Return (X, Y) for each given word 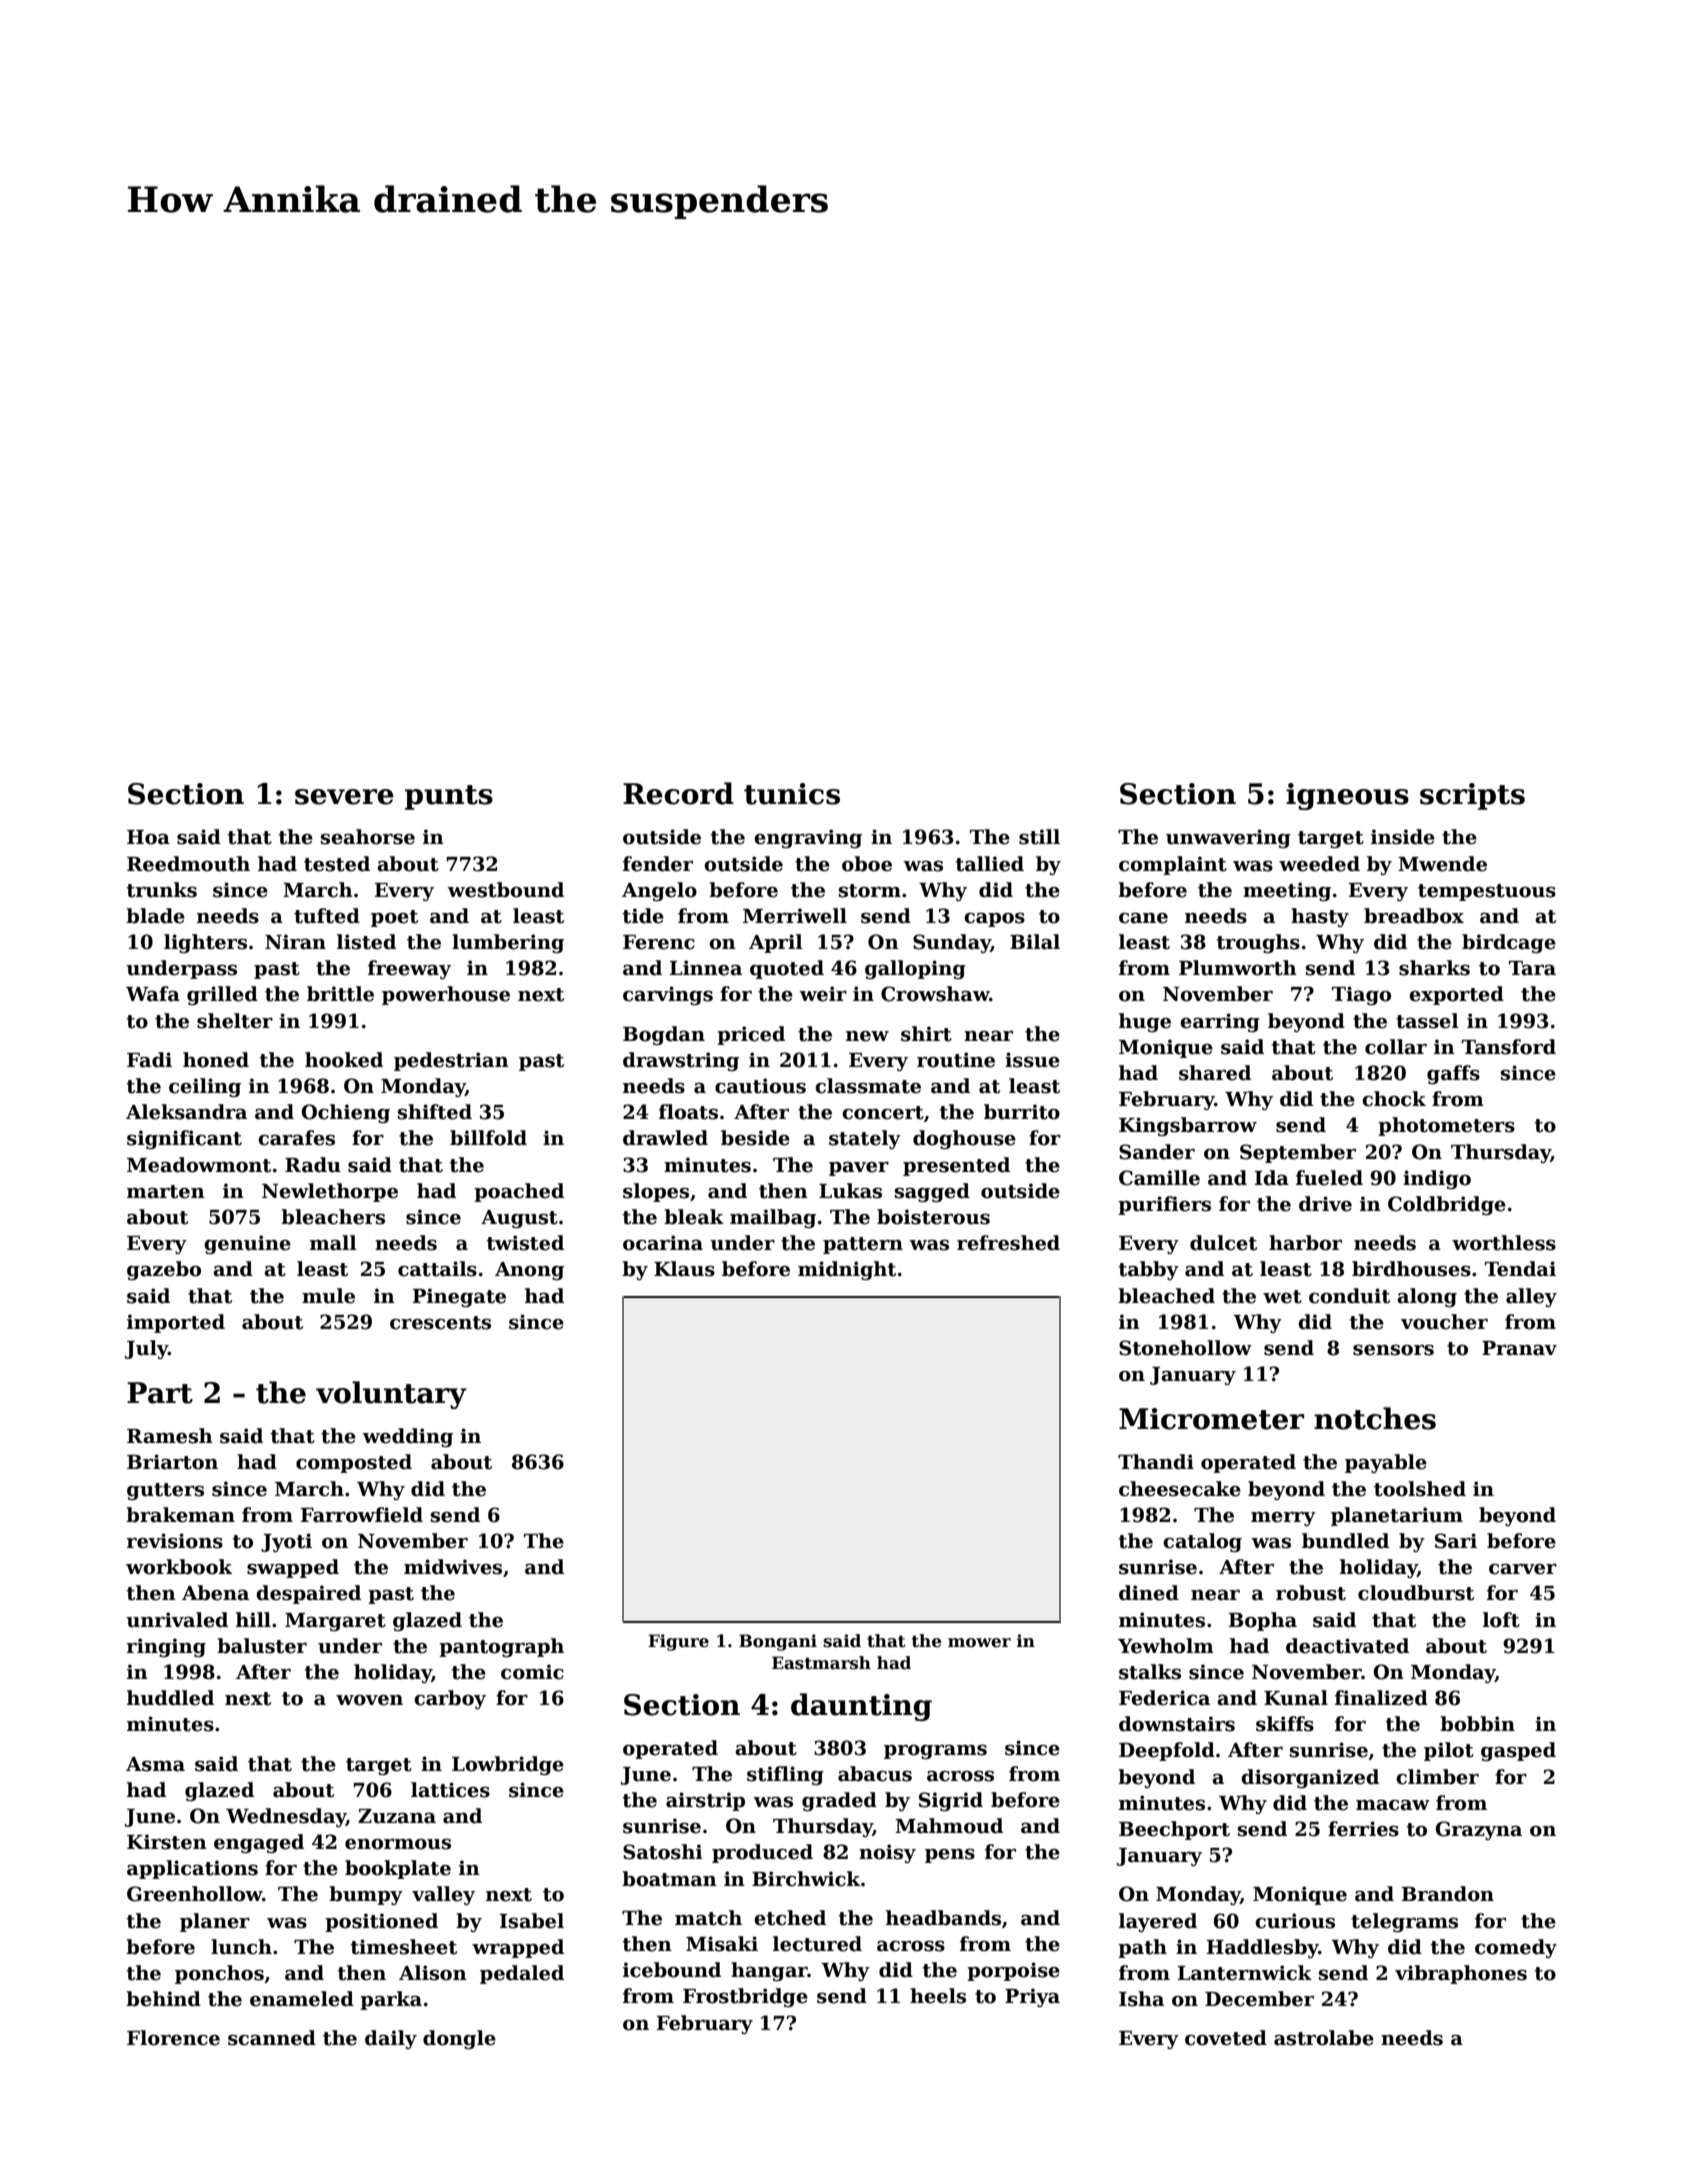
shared (1215, 1073)
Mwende (1442, 864)
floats (688, 1112)
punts (449, 797)
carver (1523, 1569)
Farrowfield (362, 1515)
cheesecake (1180, 1489)
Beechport (1174, 1830)
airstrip (705, 1801)
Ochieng (345, 1113)
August (519, 1219)
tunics (792, 794)
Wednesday (286, 1817)
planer (215, 1922)
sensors (1393, 1350)
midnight (847, 1270)
